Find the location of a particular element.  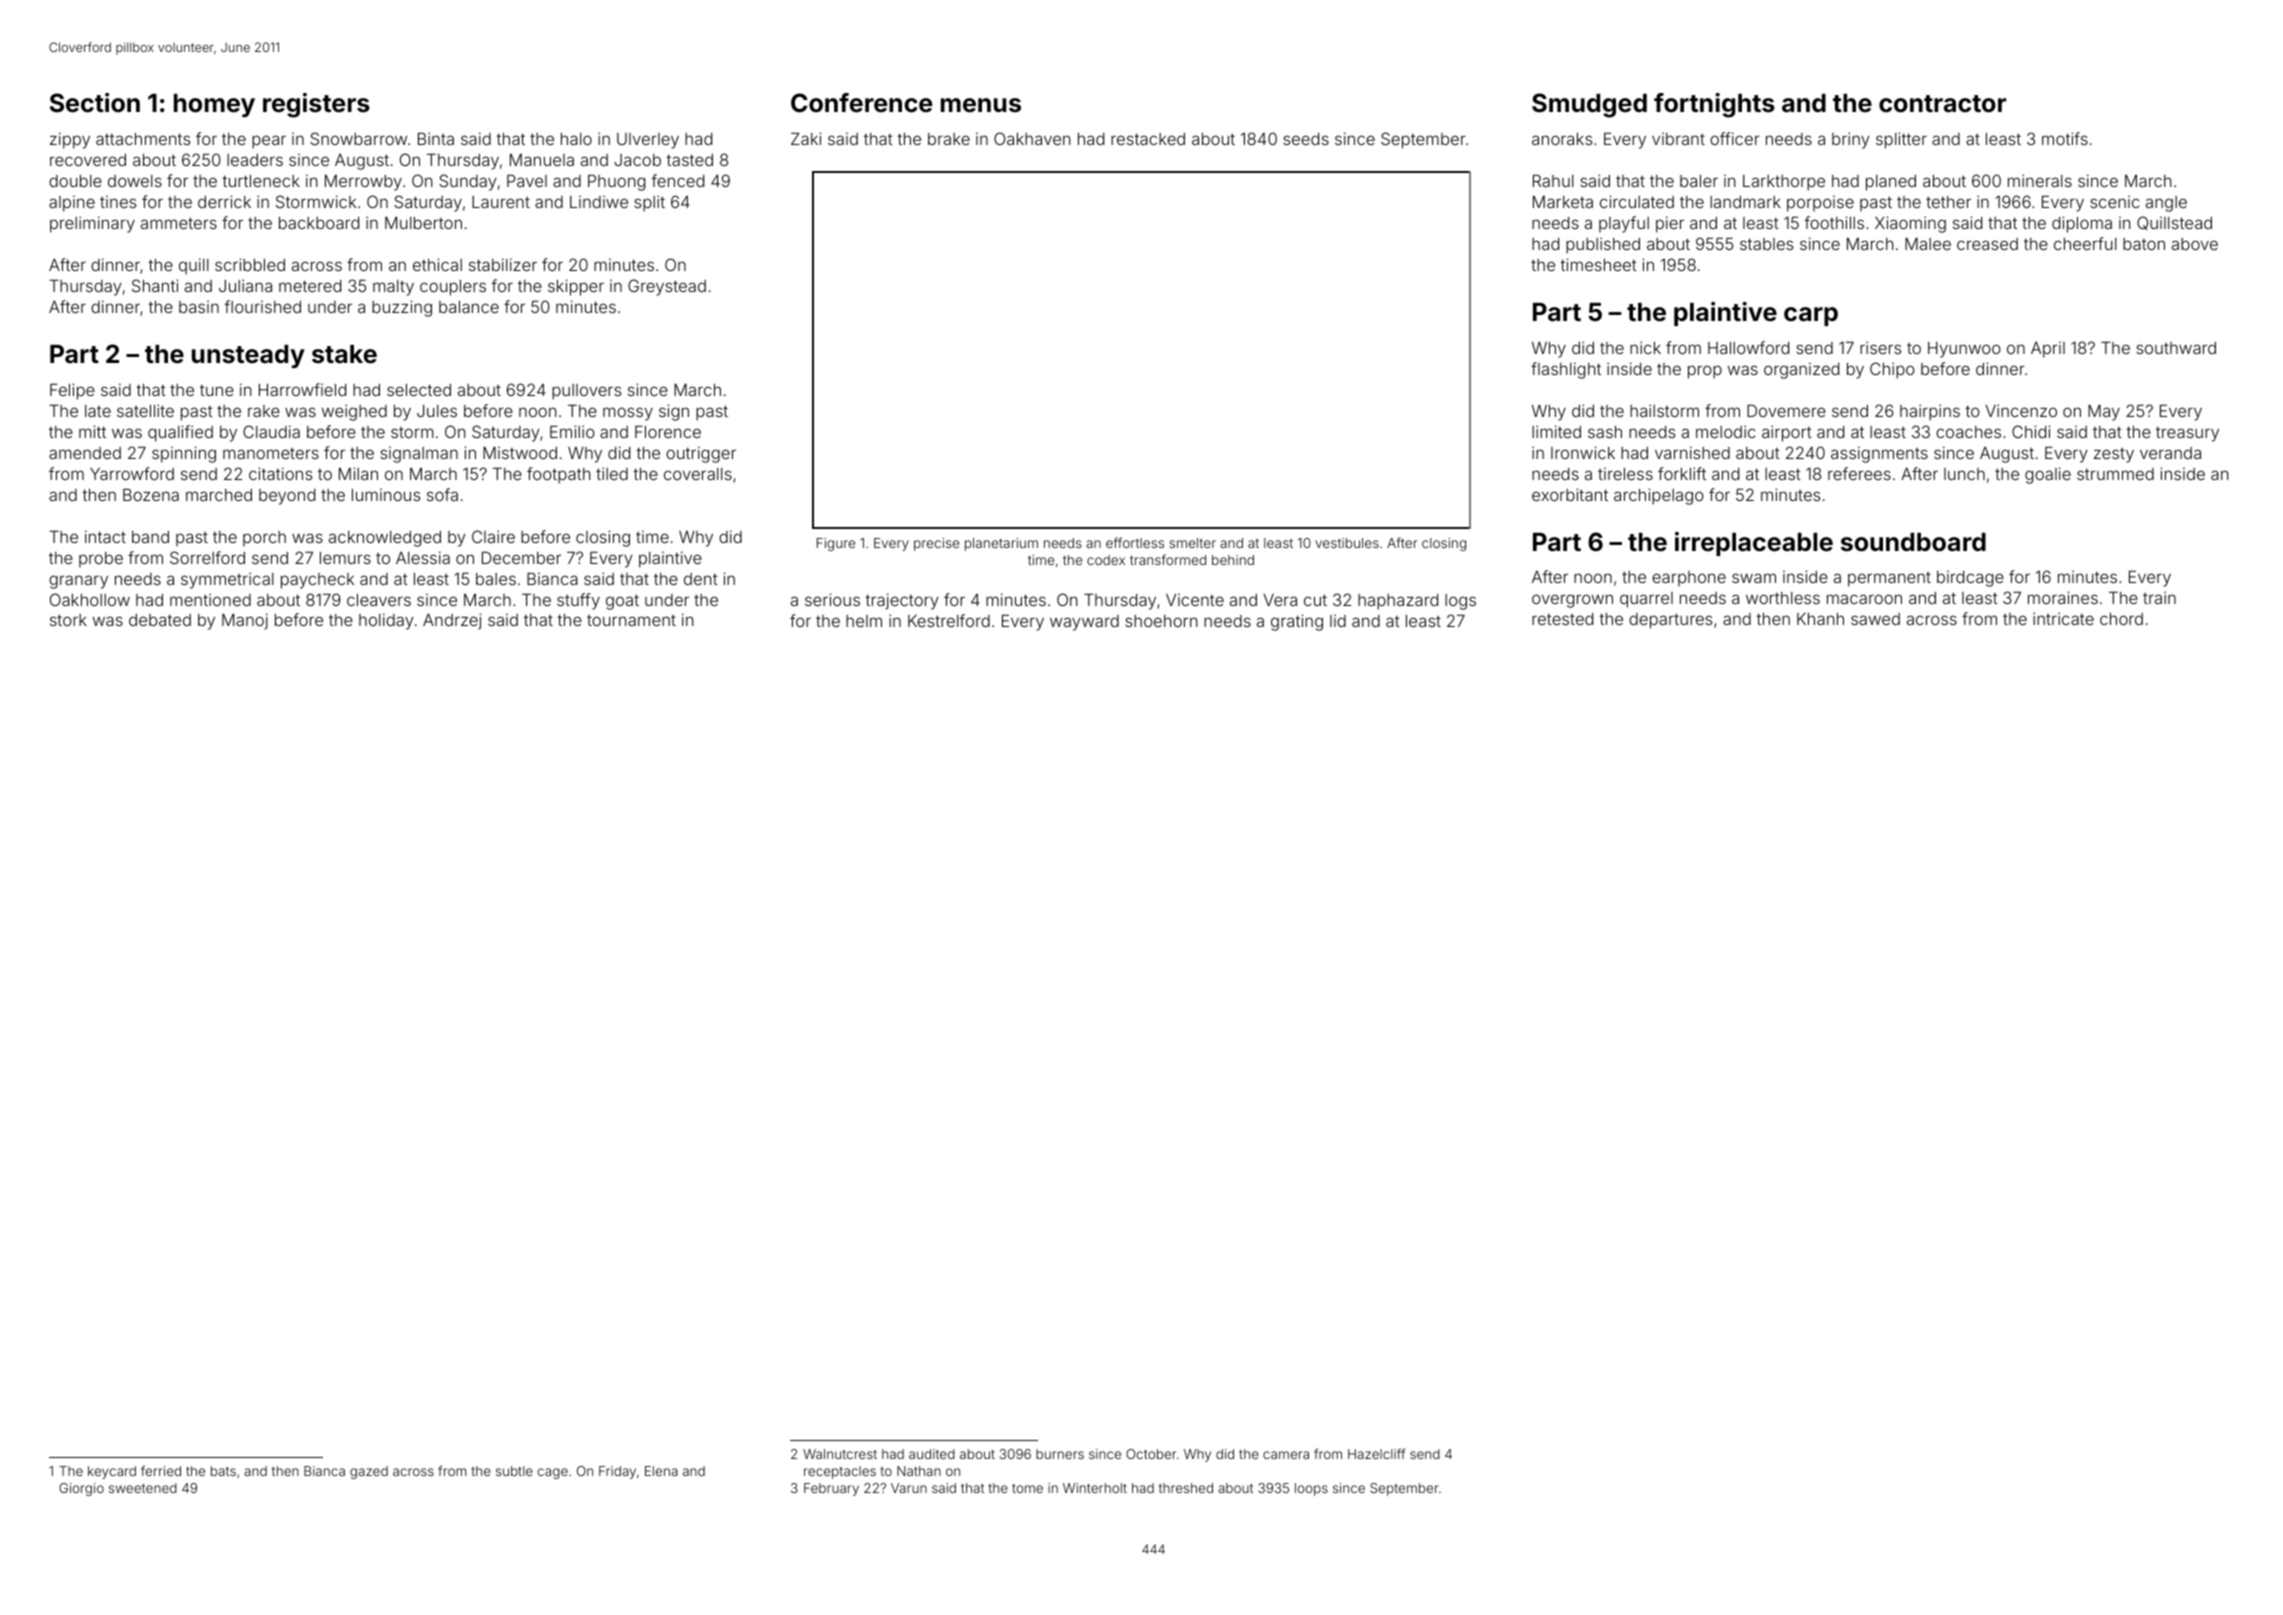

loops is located at coordinates (1311, 1489).
